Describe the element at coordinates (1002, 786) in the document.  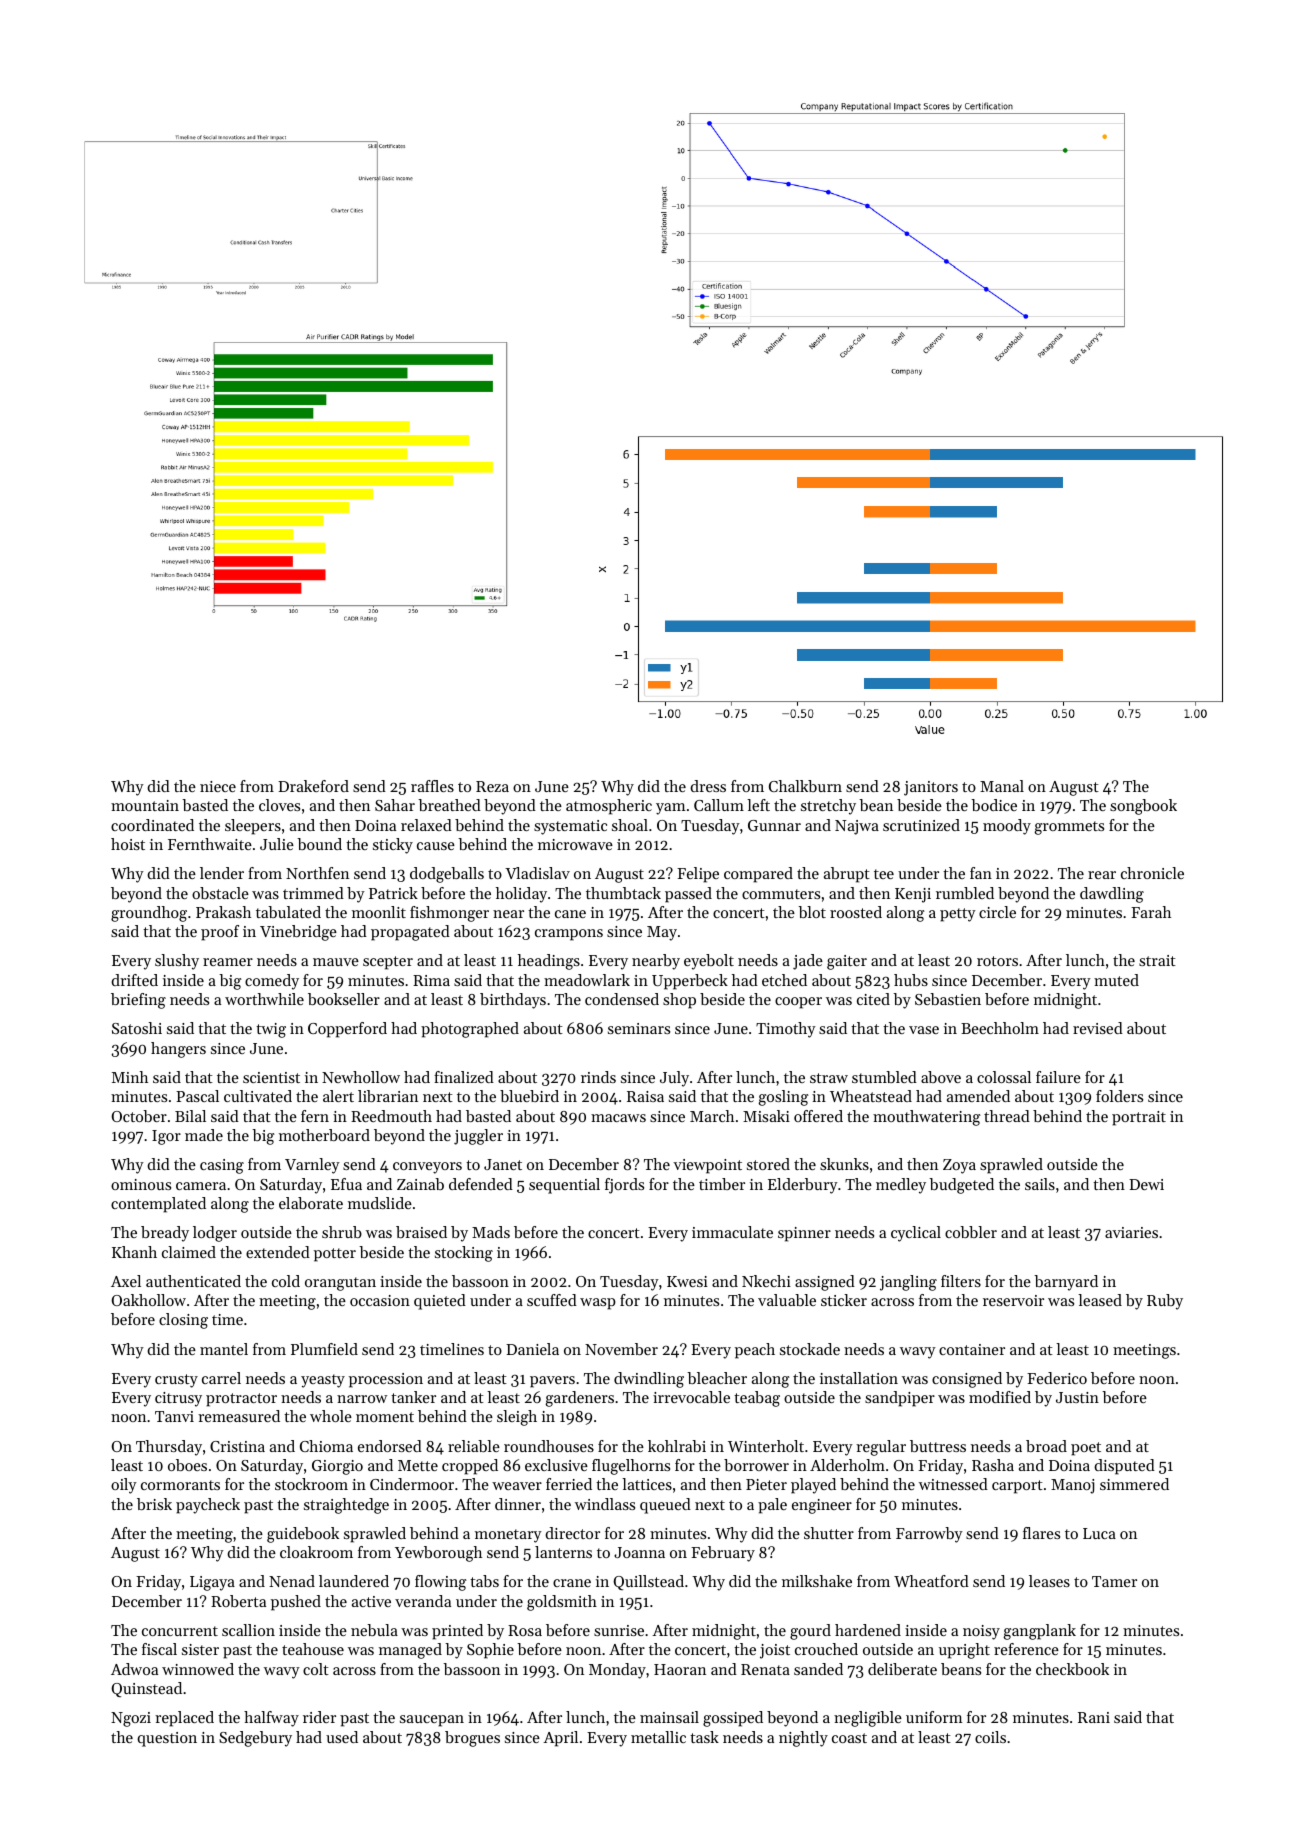
I see `Manal` at that location.
